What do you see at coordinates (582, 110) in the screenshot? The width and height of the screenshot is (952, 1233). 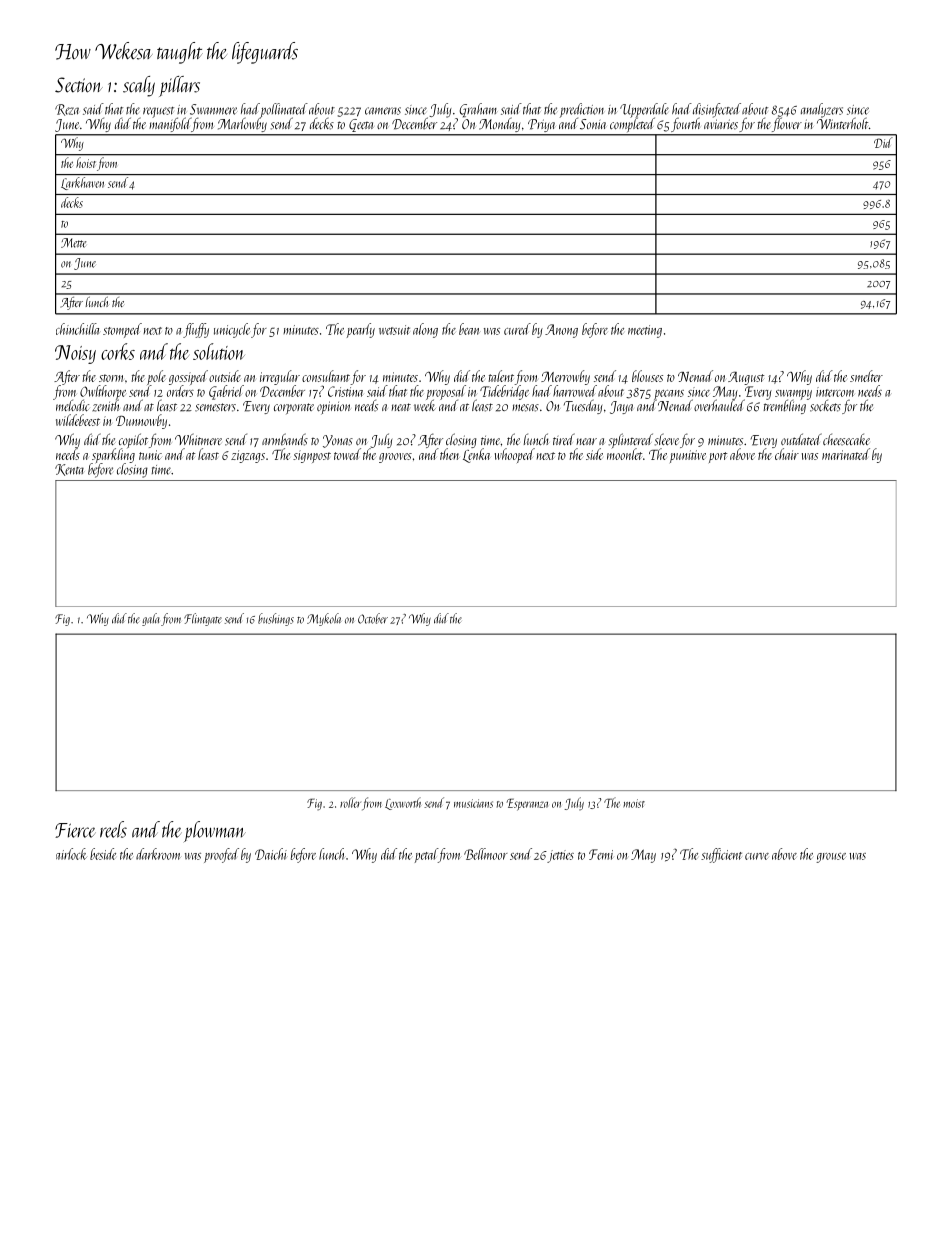 I see `prediction` at bounding box center [582, 110].
